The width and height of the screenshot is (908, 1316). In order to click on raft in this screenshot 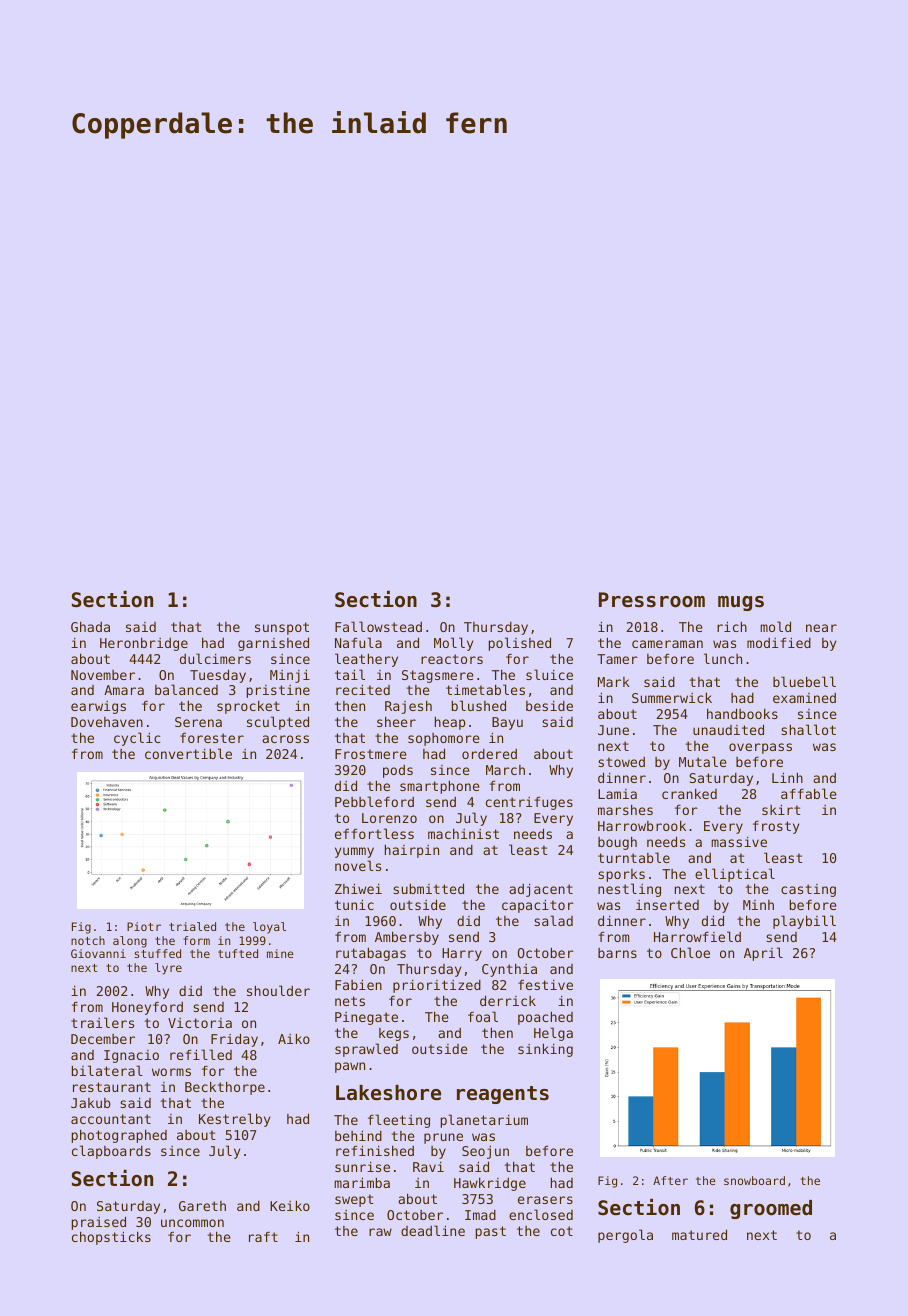, I will do `click(263, 1237)`.
